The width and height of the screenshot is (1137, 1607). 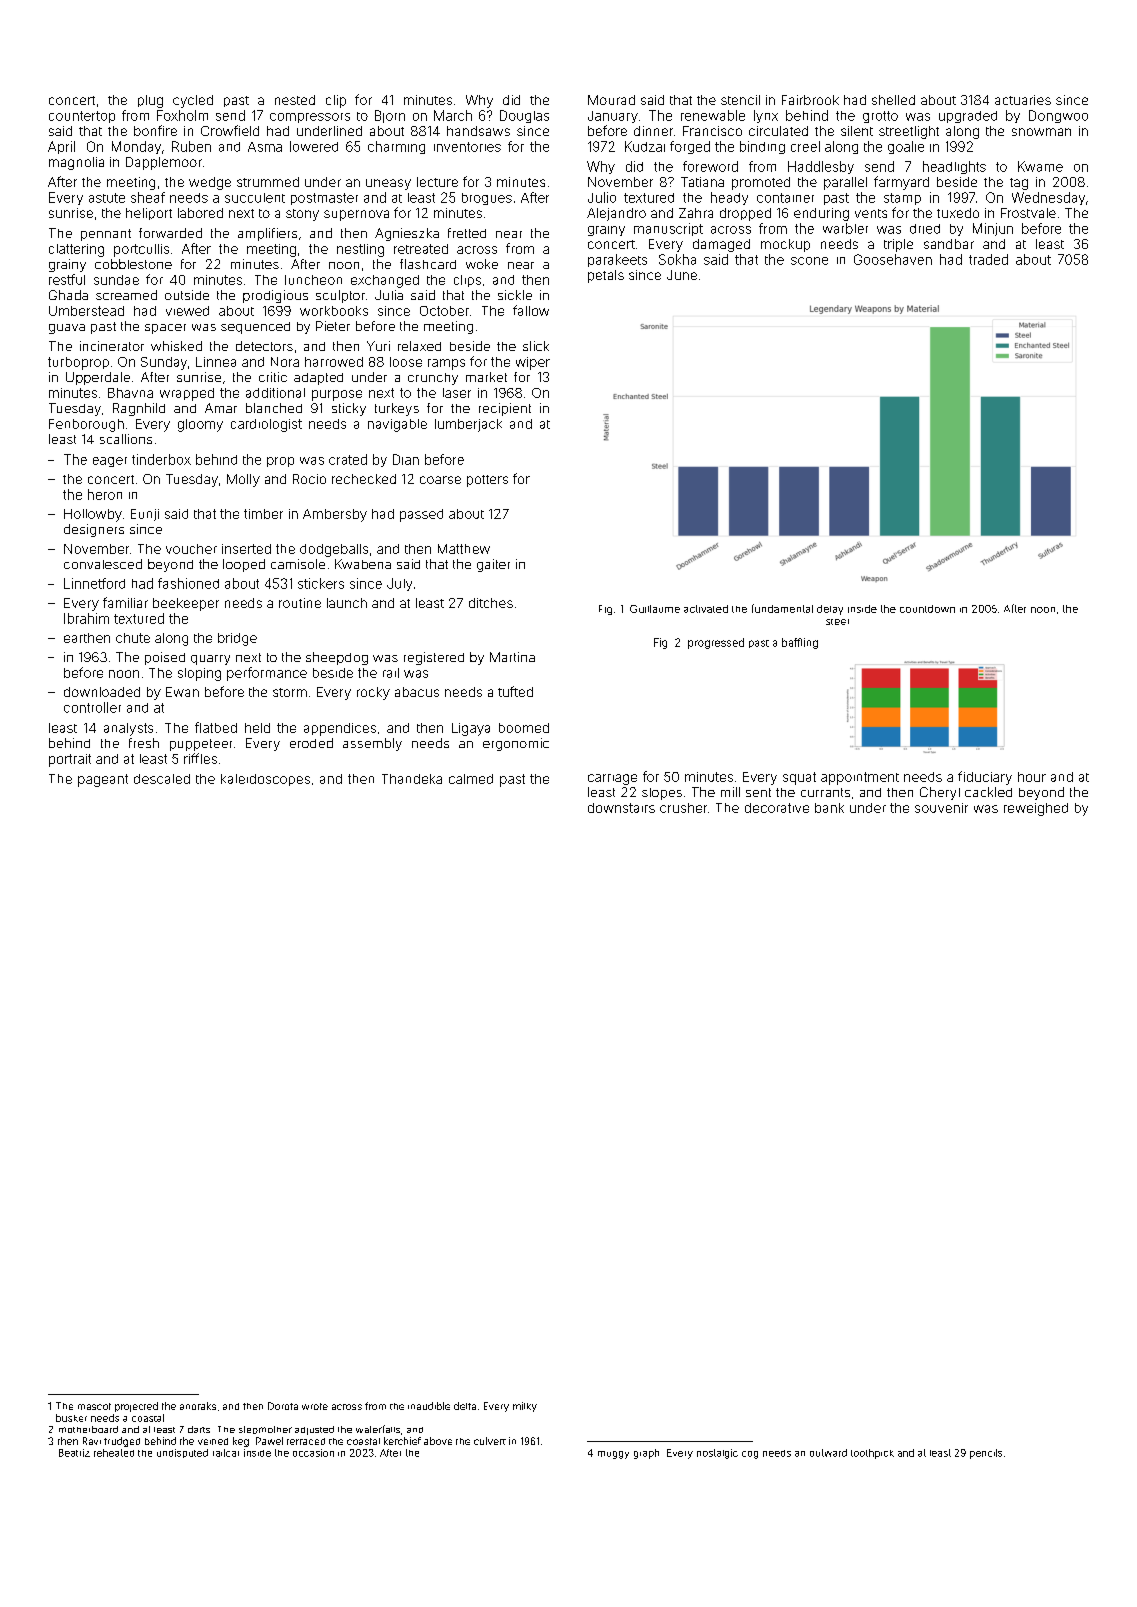 I want to click on muggy, so click(x=613, y=1455).
